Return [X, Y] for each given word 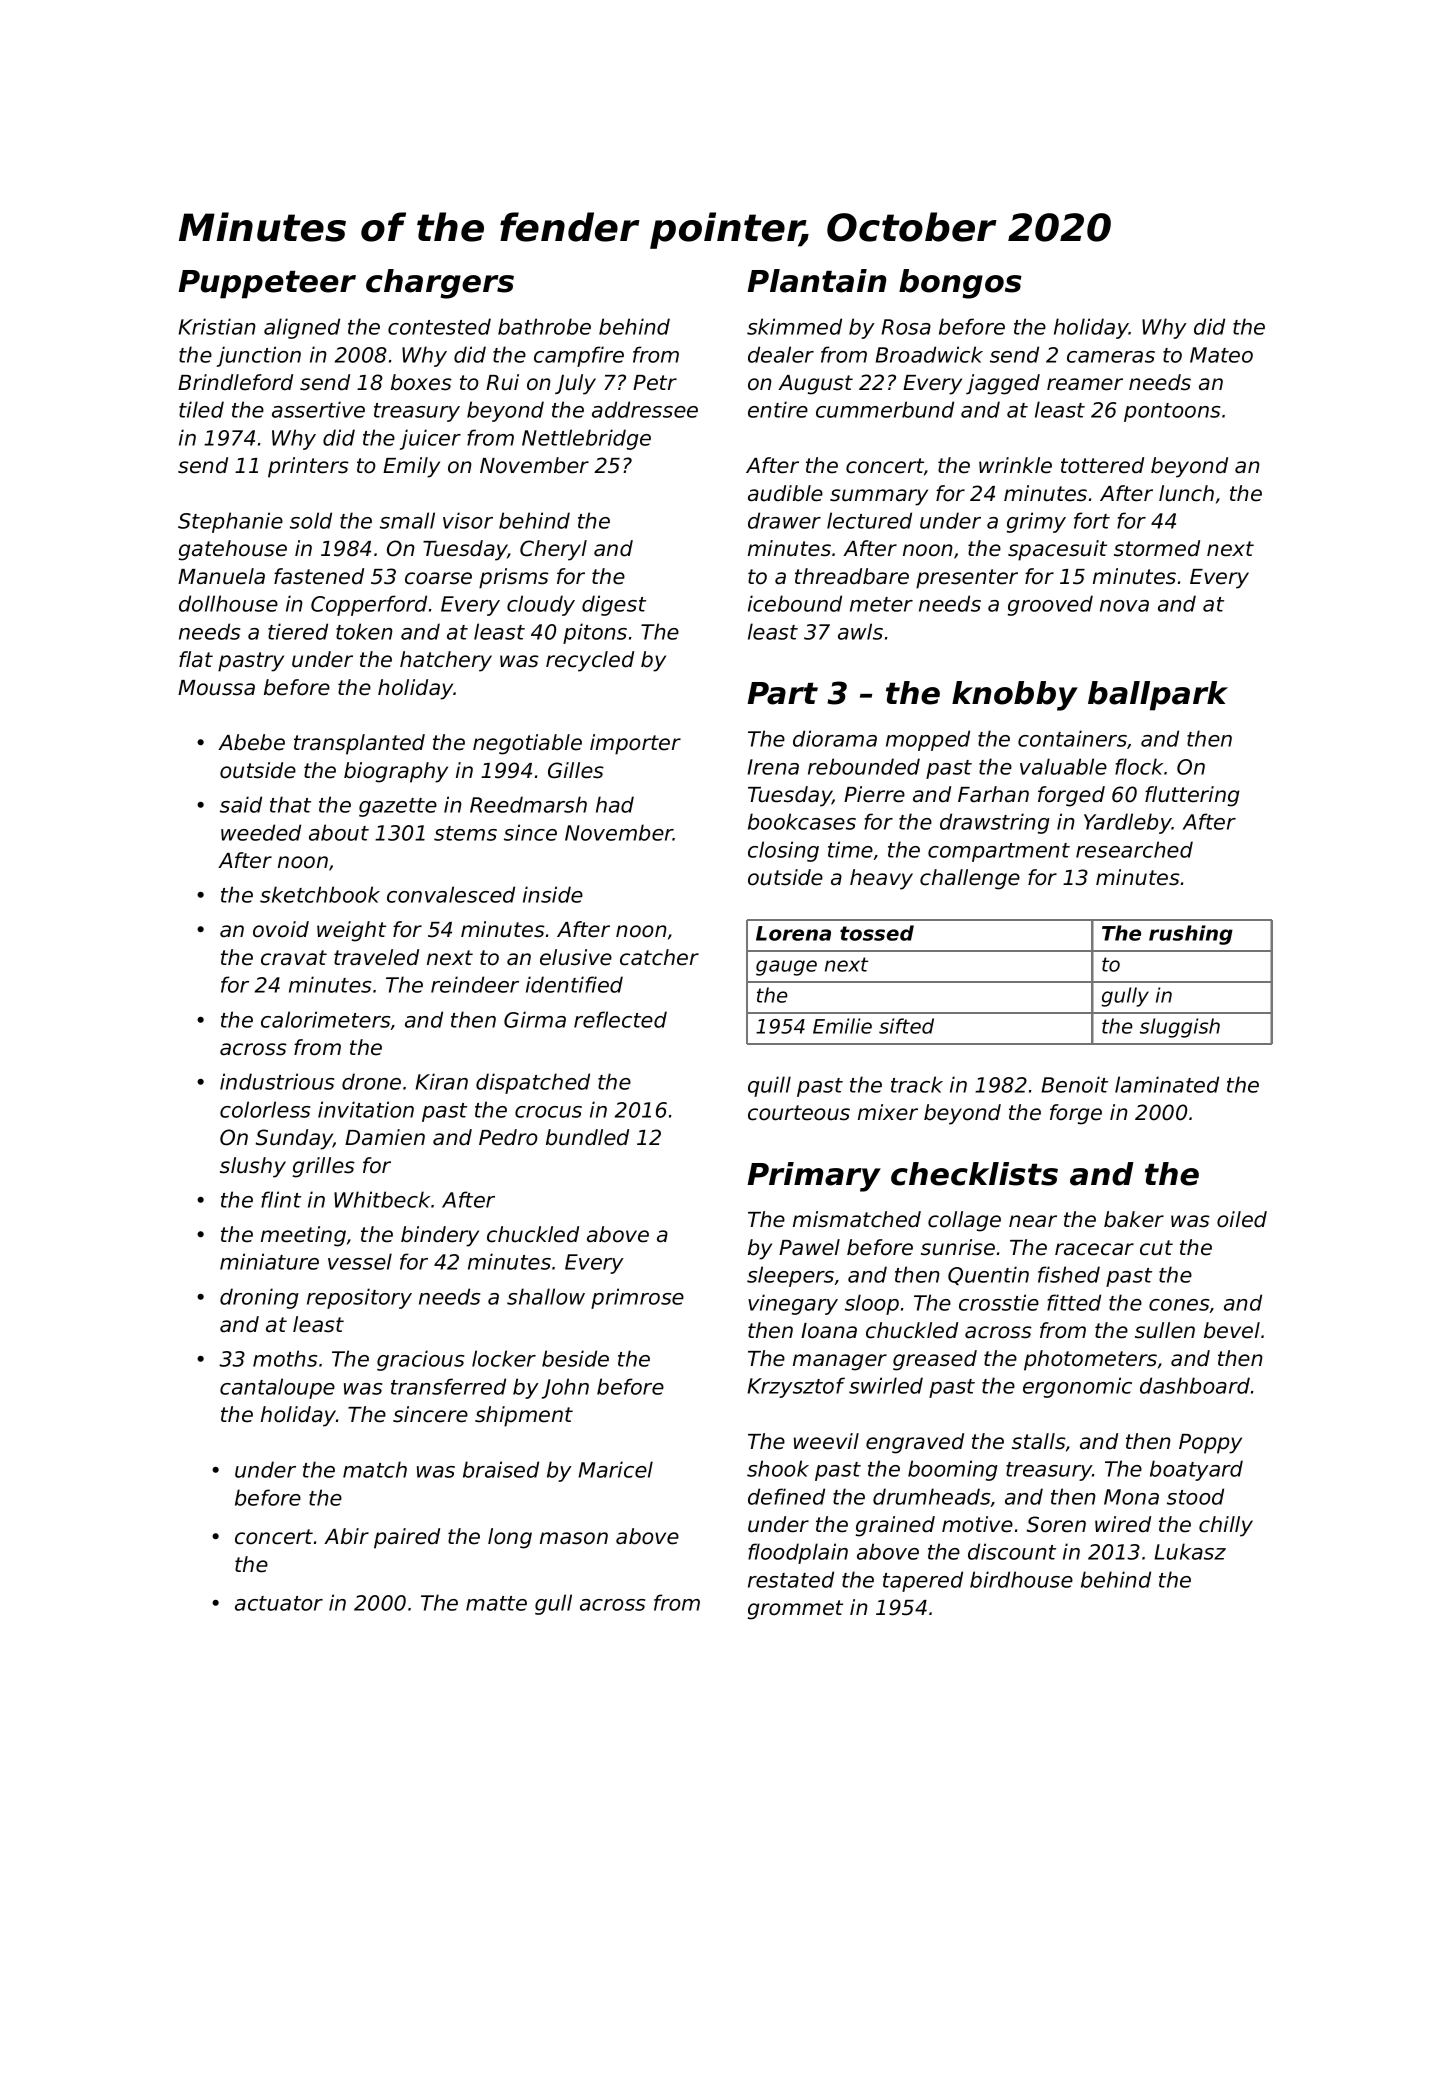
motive [977, 1524]
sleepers [790, 1276]
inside [553, 894]
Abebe [251, 742]
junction [259, 356]
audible [785, 493]
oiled [1242, 1219]
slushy [253, 1167]
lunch [1186, 493]
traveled [376, 957]
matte [496, 1603]
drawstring [995, 823]
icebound [795, 603]
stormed [1157, 548]
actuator [279, 1603]
